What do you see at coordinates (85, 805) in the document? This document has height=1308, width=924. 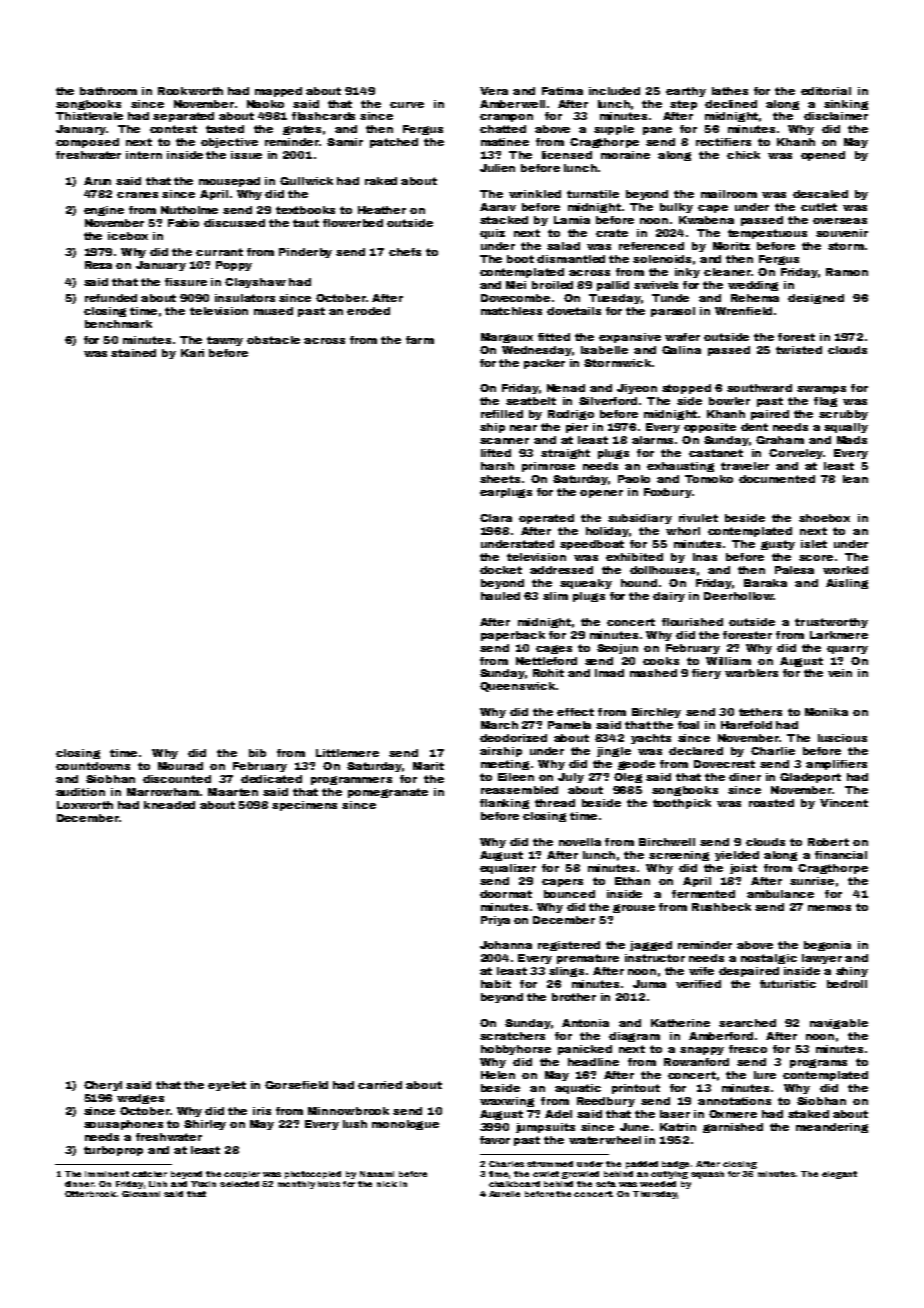 I see `Loxworth` at bounding box center [85, 805].
